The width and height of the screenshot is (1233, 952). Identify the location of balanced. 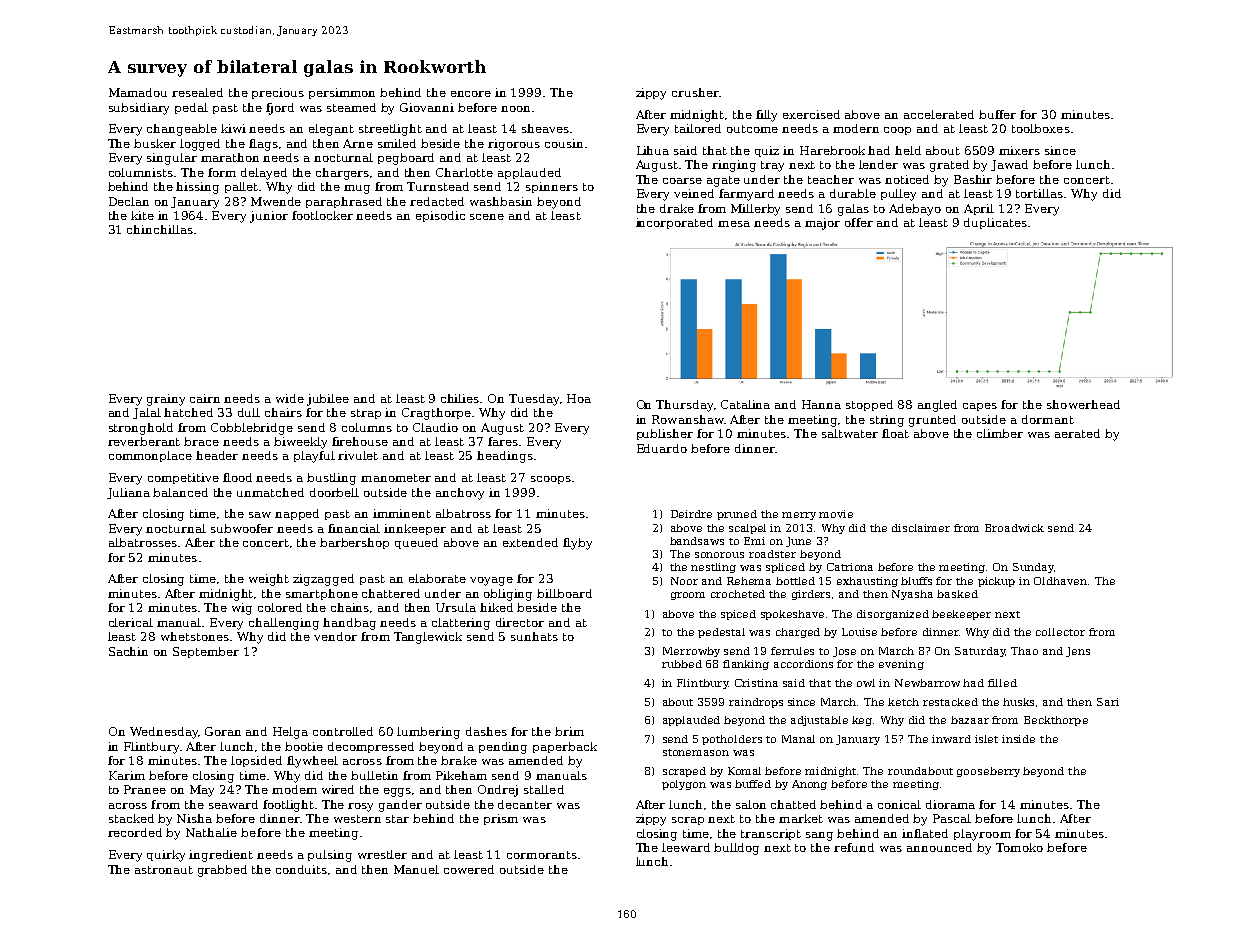
(180, 492).
